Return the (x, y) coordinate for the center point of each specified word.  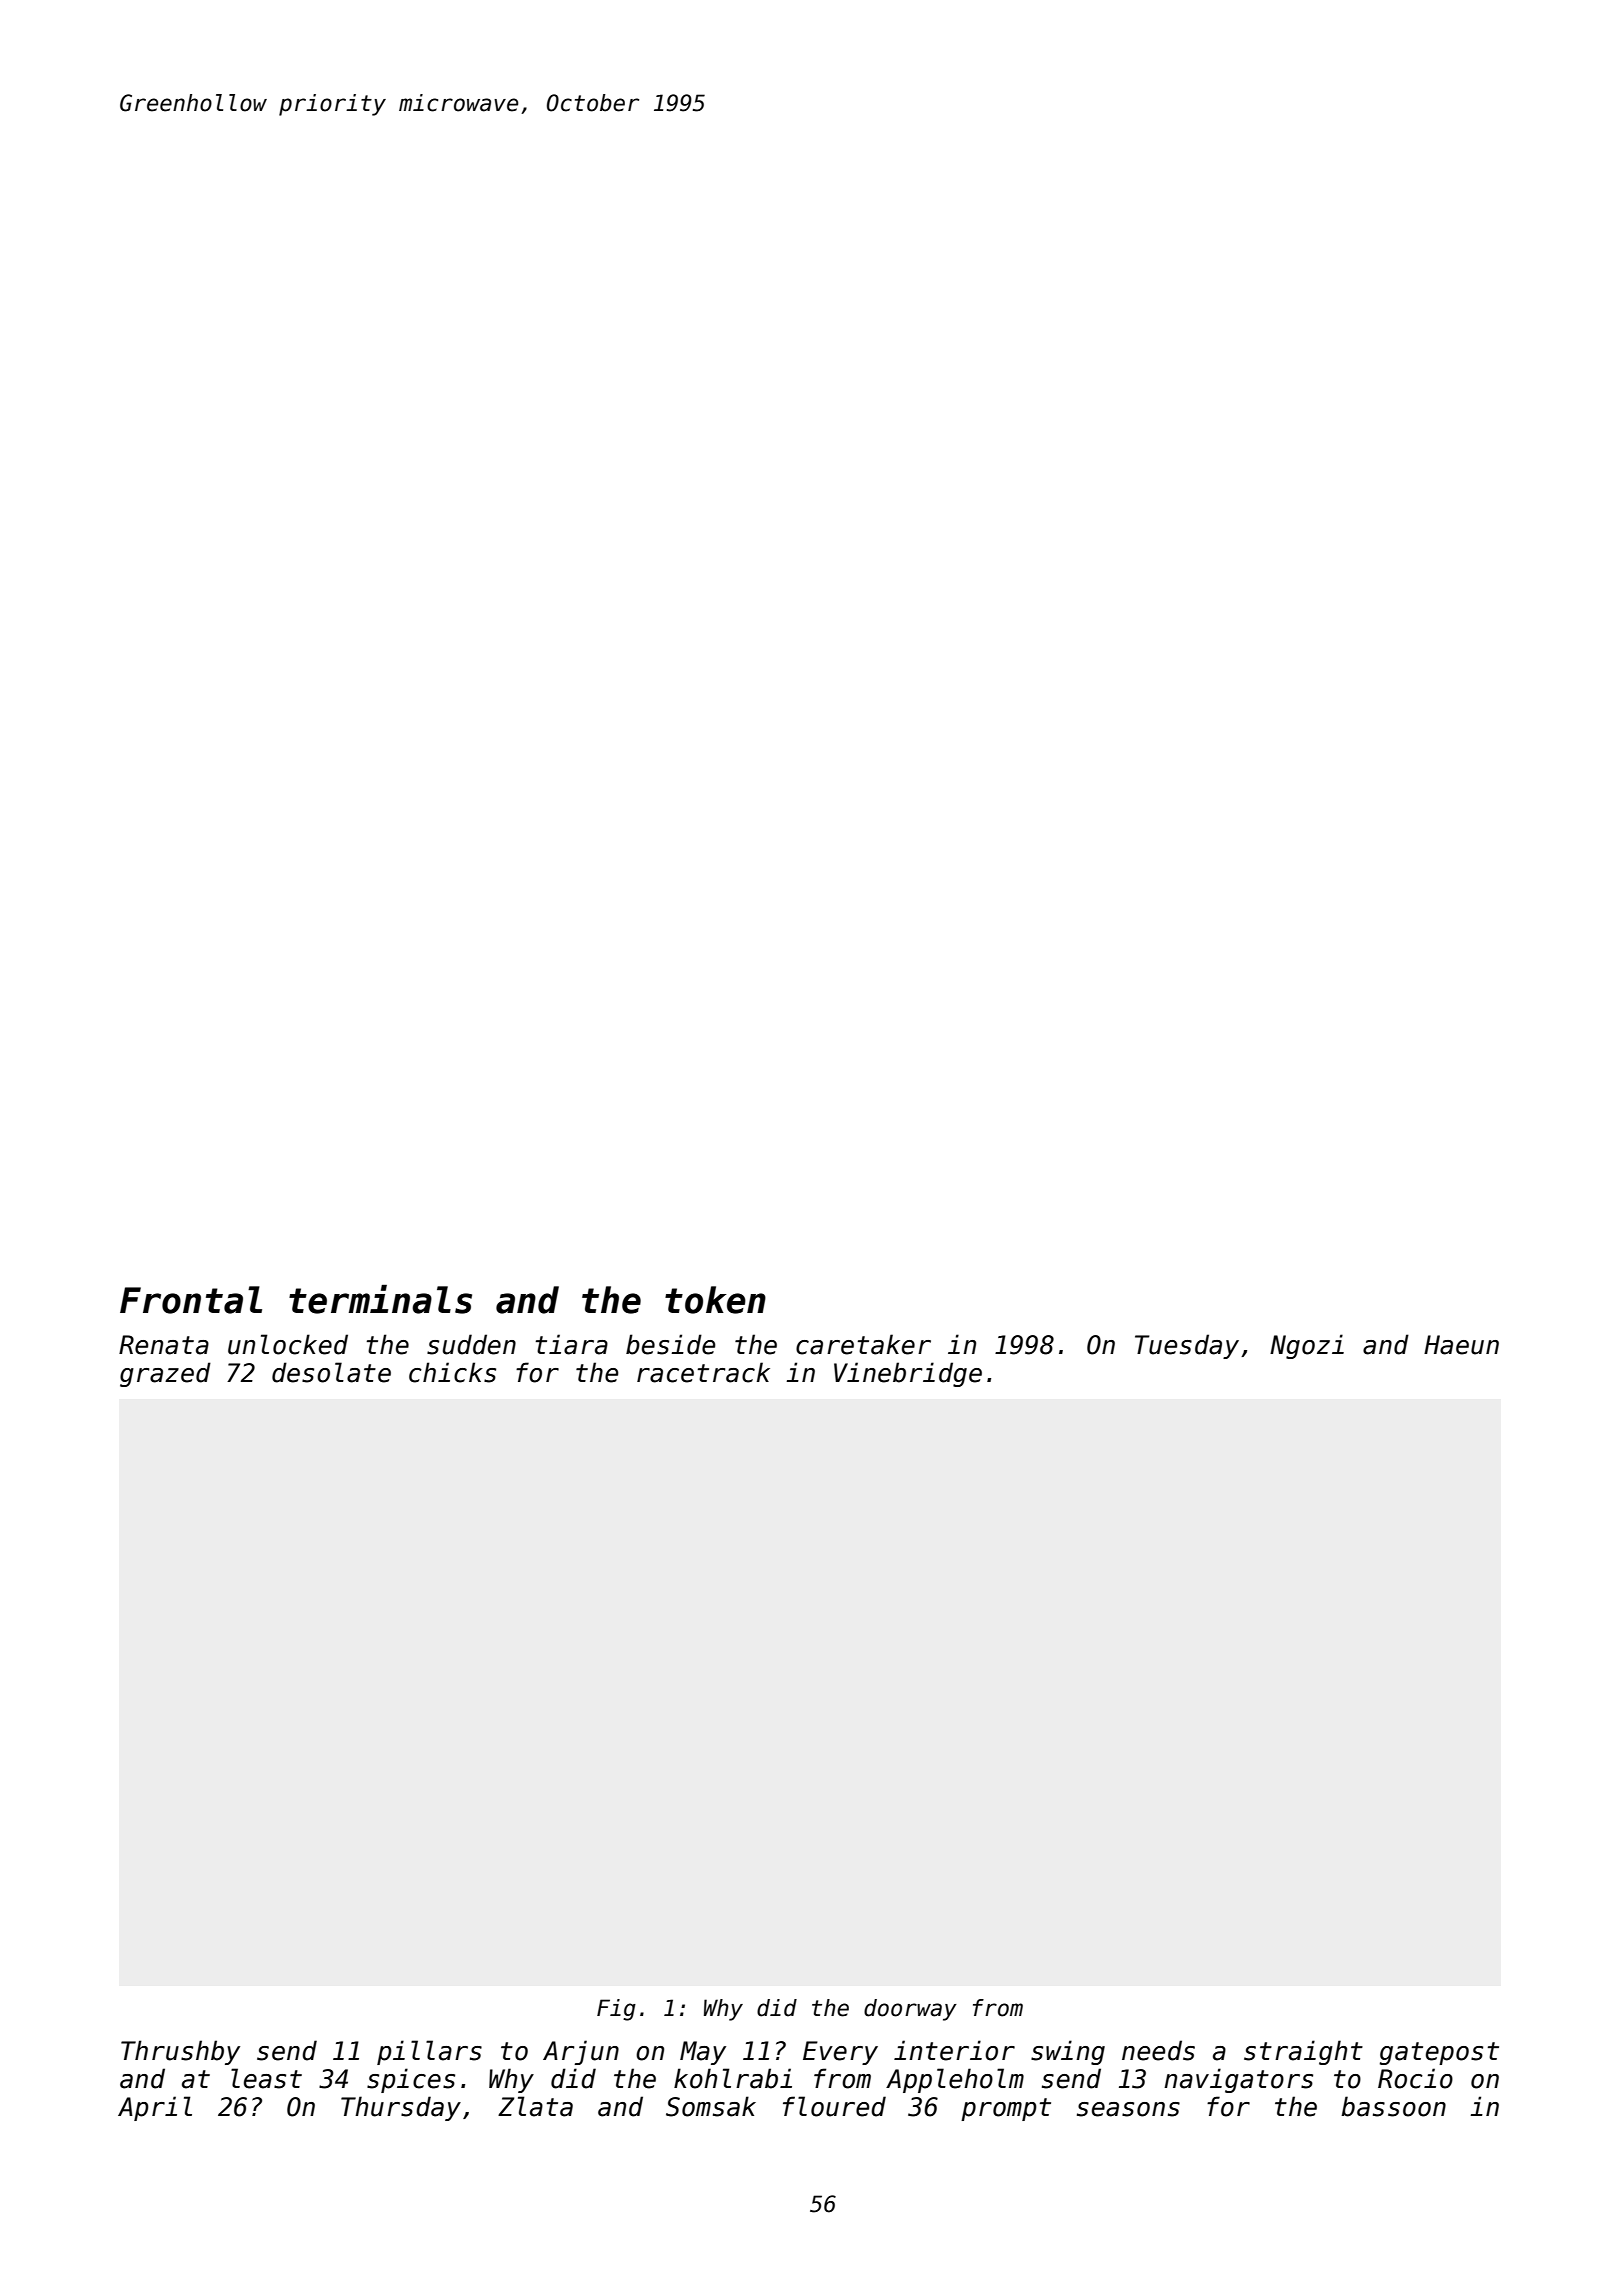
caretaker (863, 1344)
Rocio (1415, 2078)
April (155, 2108)
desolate (331, 1372)
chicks (452, 1372)
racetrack (703, 1372)
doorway (910, 2010)
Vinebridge (908, 1374)
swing (1068, 2052)
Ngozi (1307, 1346)
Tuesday (1187, 1346)
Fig (616, 2010)
